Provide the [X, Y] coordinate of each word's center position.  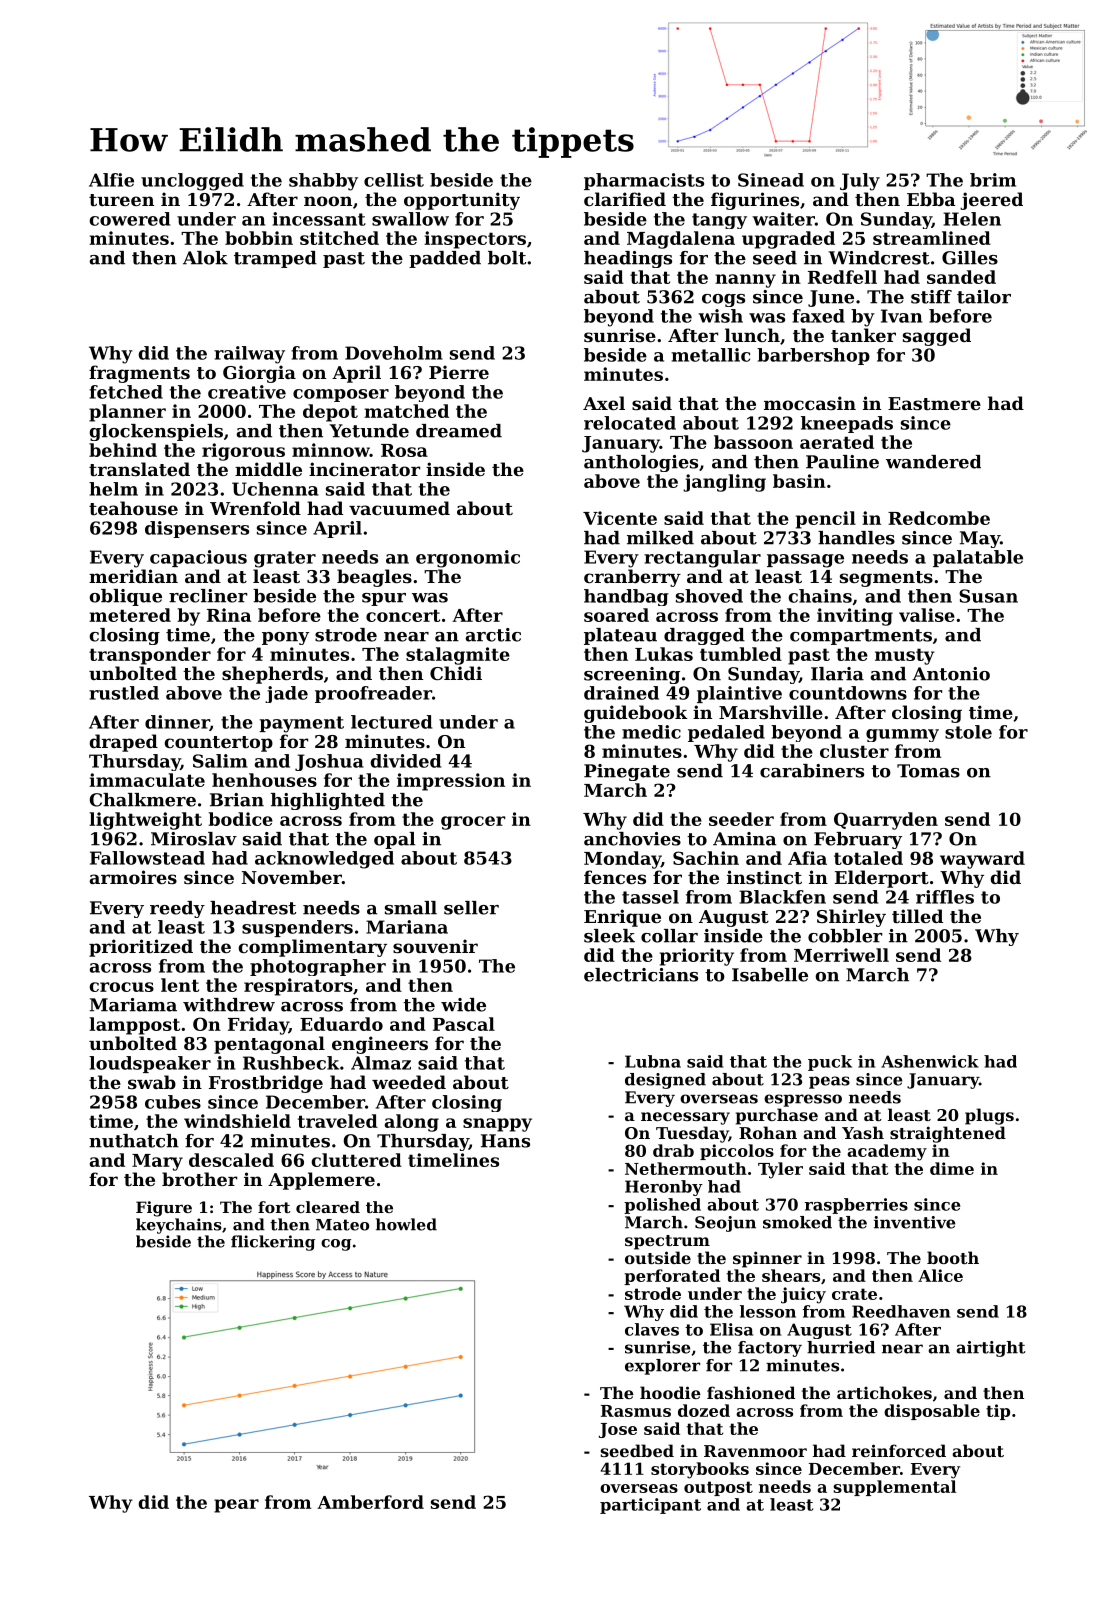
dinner [177, 723]
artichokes [884, 1392]
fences [615, 877]
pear [236, 1506]
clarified [625, 199]
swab [152, 1082]
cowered [129, 219]
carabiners [812, 771]
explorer [662, 1367]
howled [406, 1224]
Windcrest [879, 258]
